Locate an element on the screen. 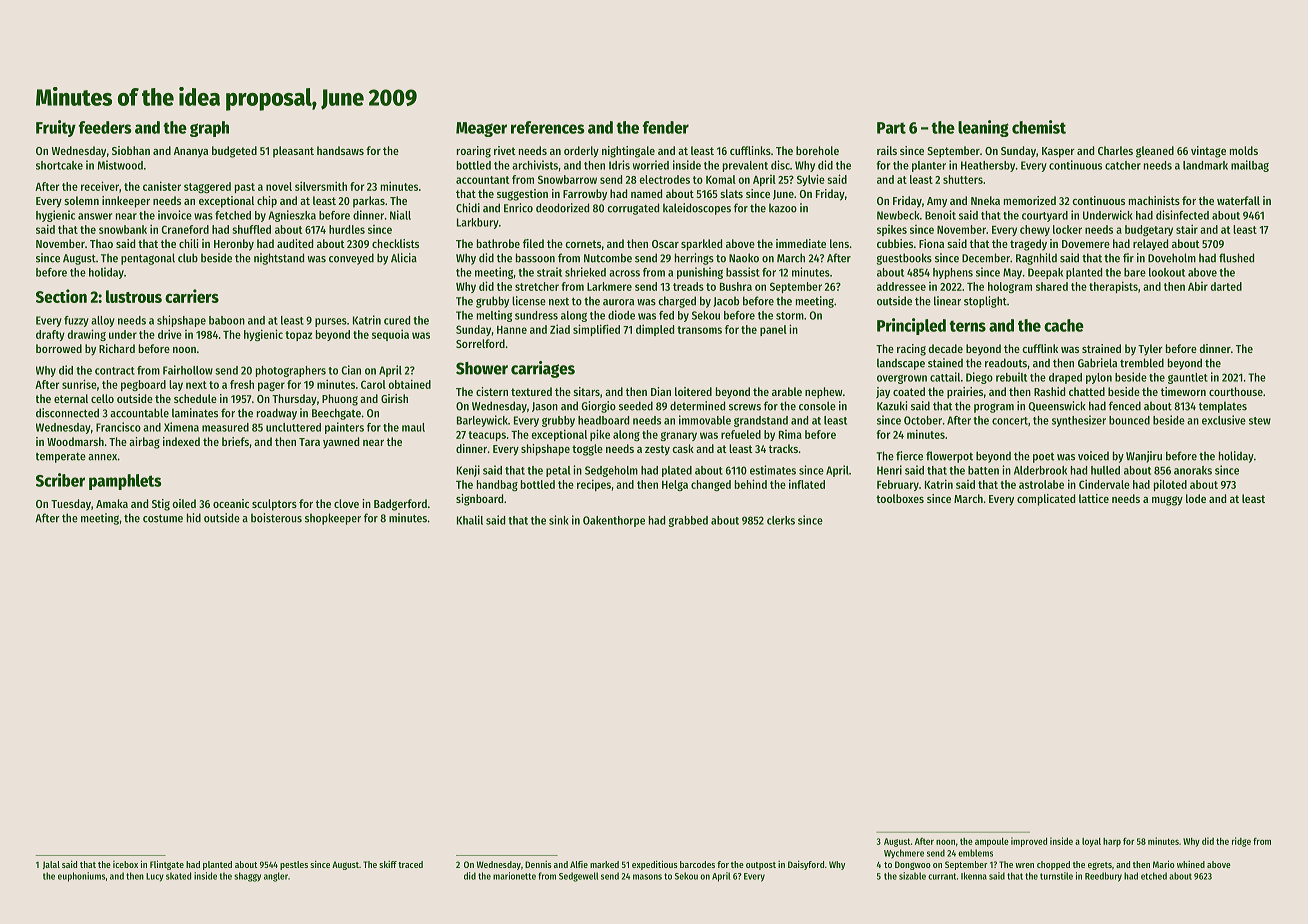 This screenshot has height=924, width=1308. treads is located at coordinates (688, 286).
